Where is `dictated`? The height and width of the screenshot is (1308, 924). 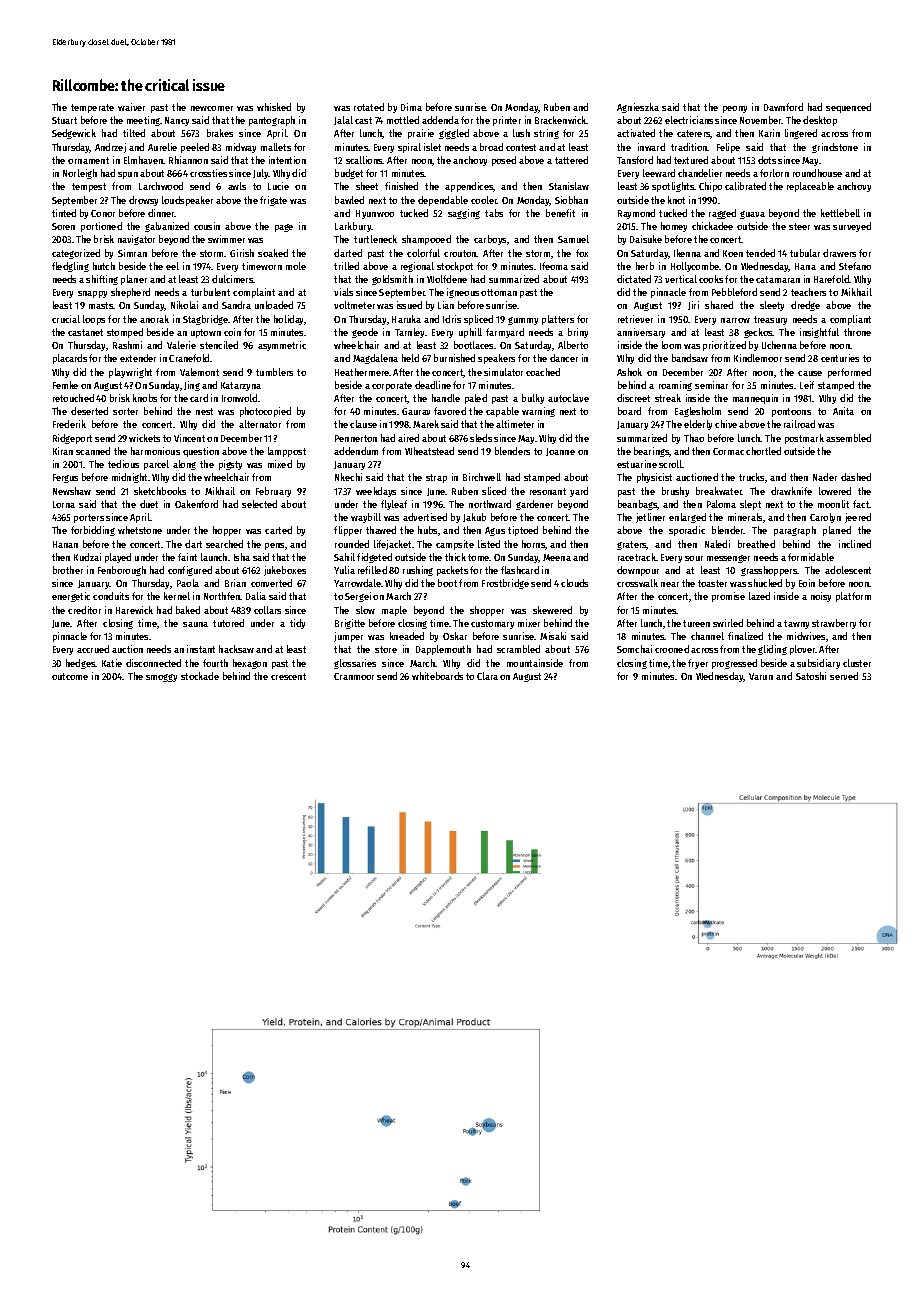
dictated is located at coordinates (634, 279).
